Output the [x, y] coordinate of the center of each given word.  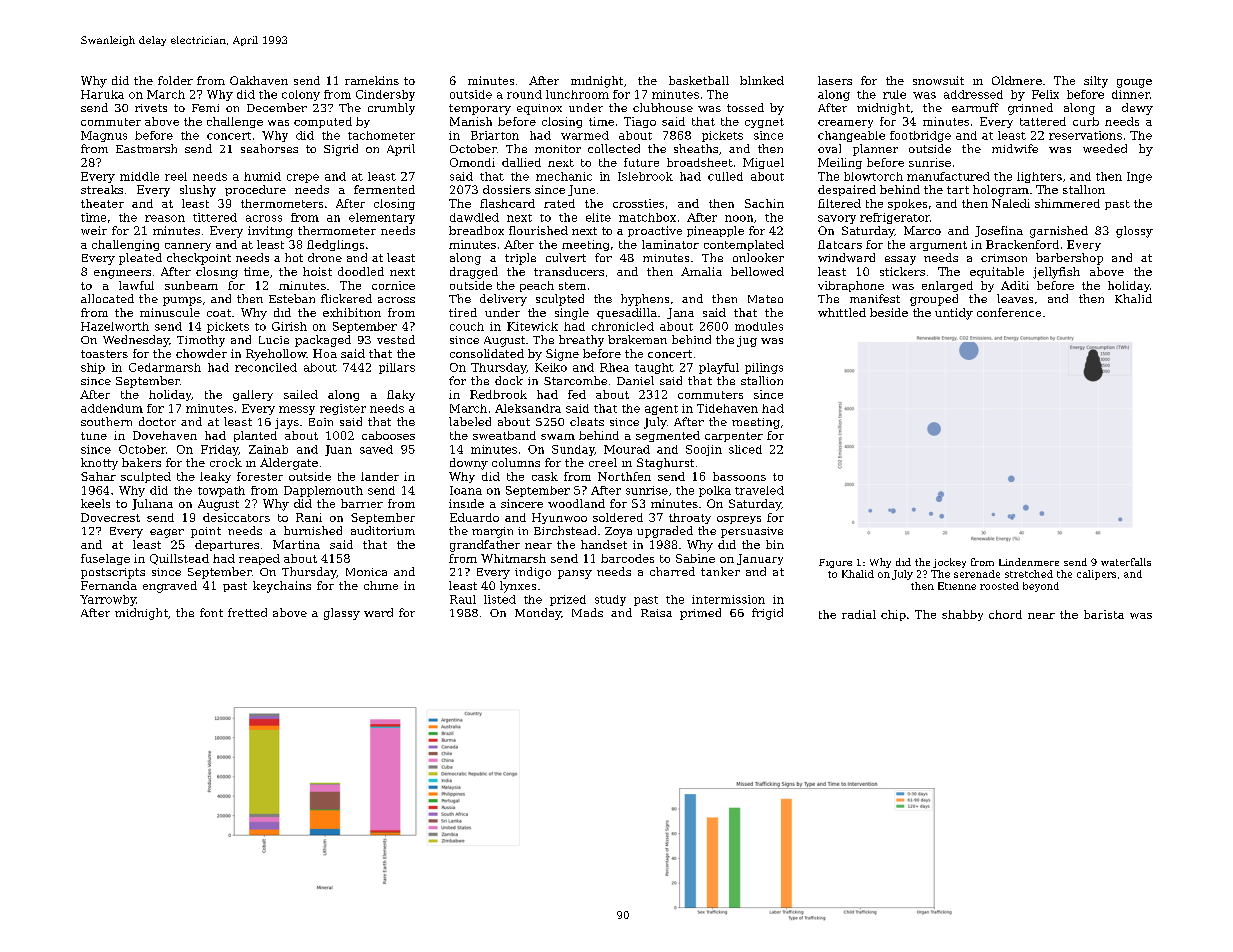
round [524, 94]
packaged [323, 341]
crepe [303, 178]
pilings [764, 368]
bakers [141, 462]
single [572, 314]
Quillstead [179, 559]
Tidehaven [727, 408]
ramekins [372, 80]
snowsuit [938, 80]
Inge [1139, 177]
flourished [538, 230]
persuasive [752, 532]
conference [1009, 312]
